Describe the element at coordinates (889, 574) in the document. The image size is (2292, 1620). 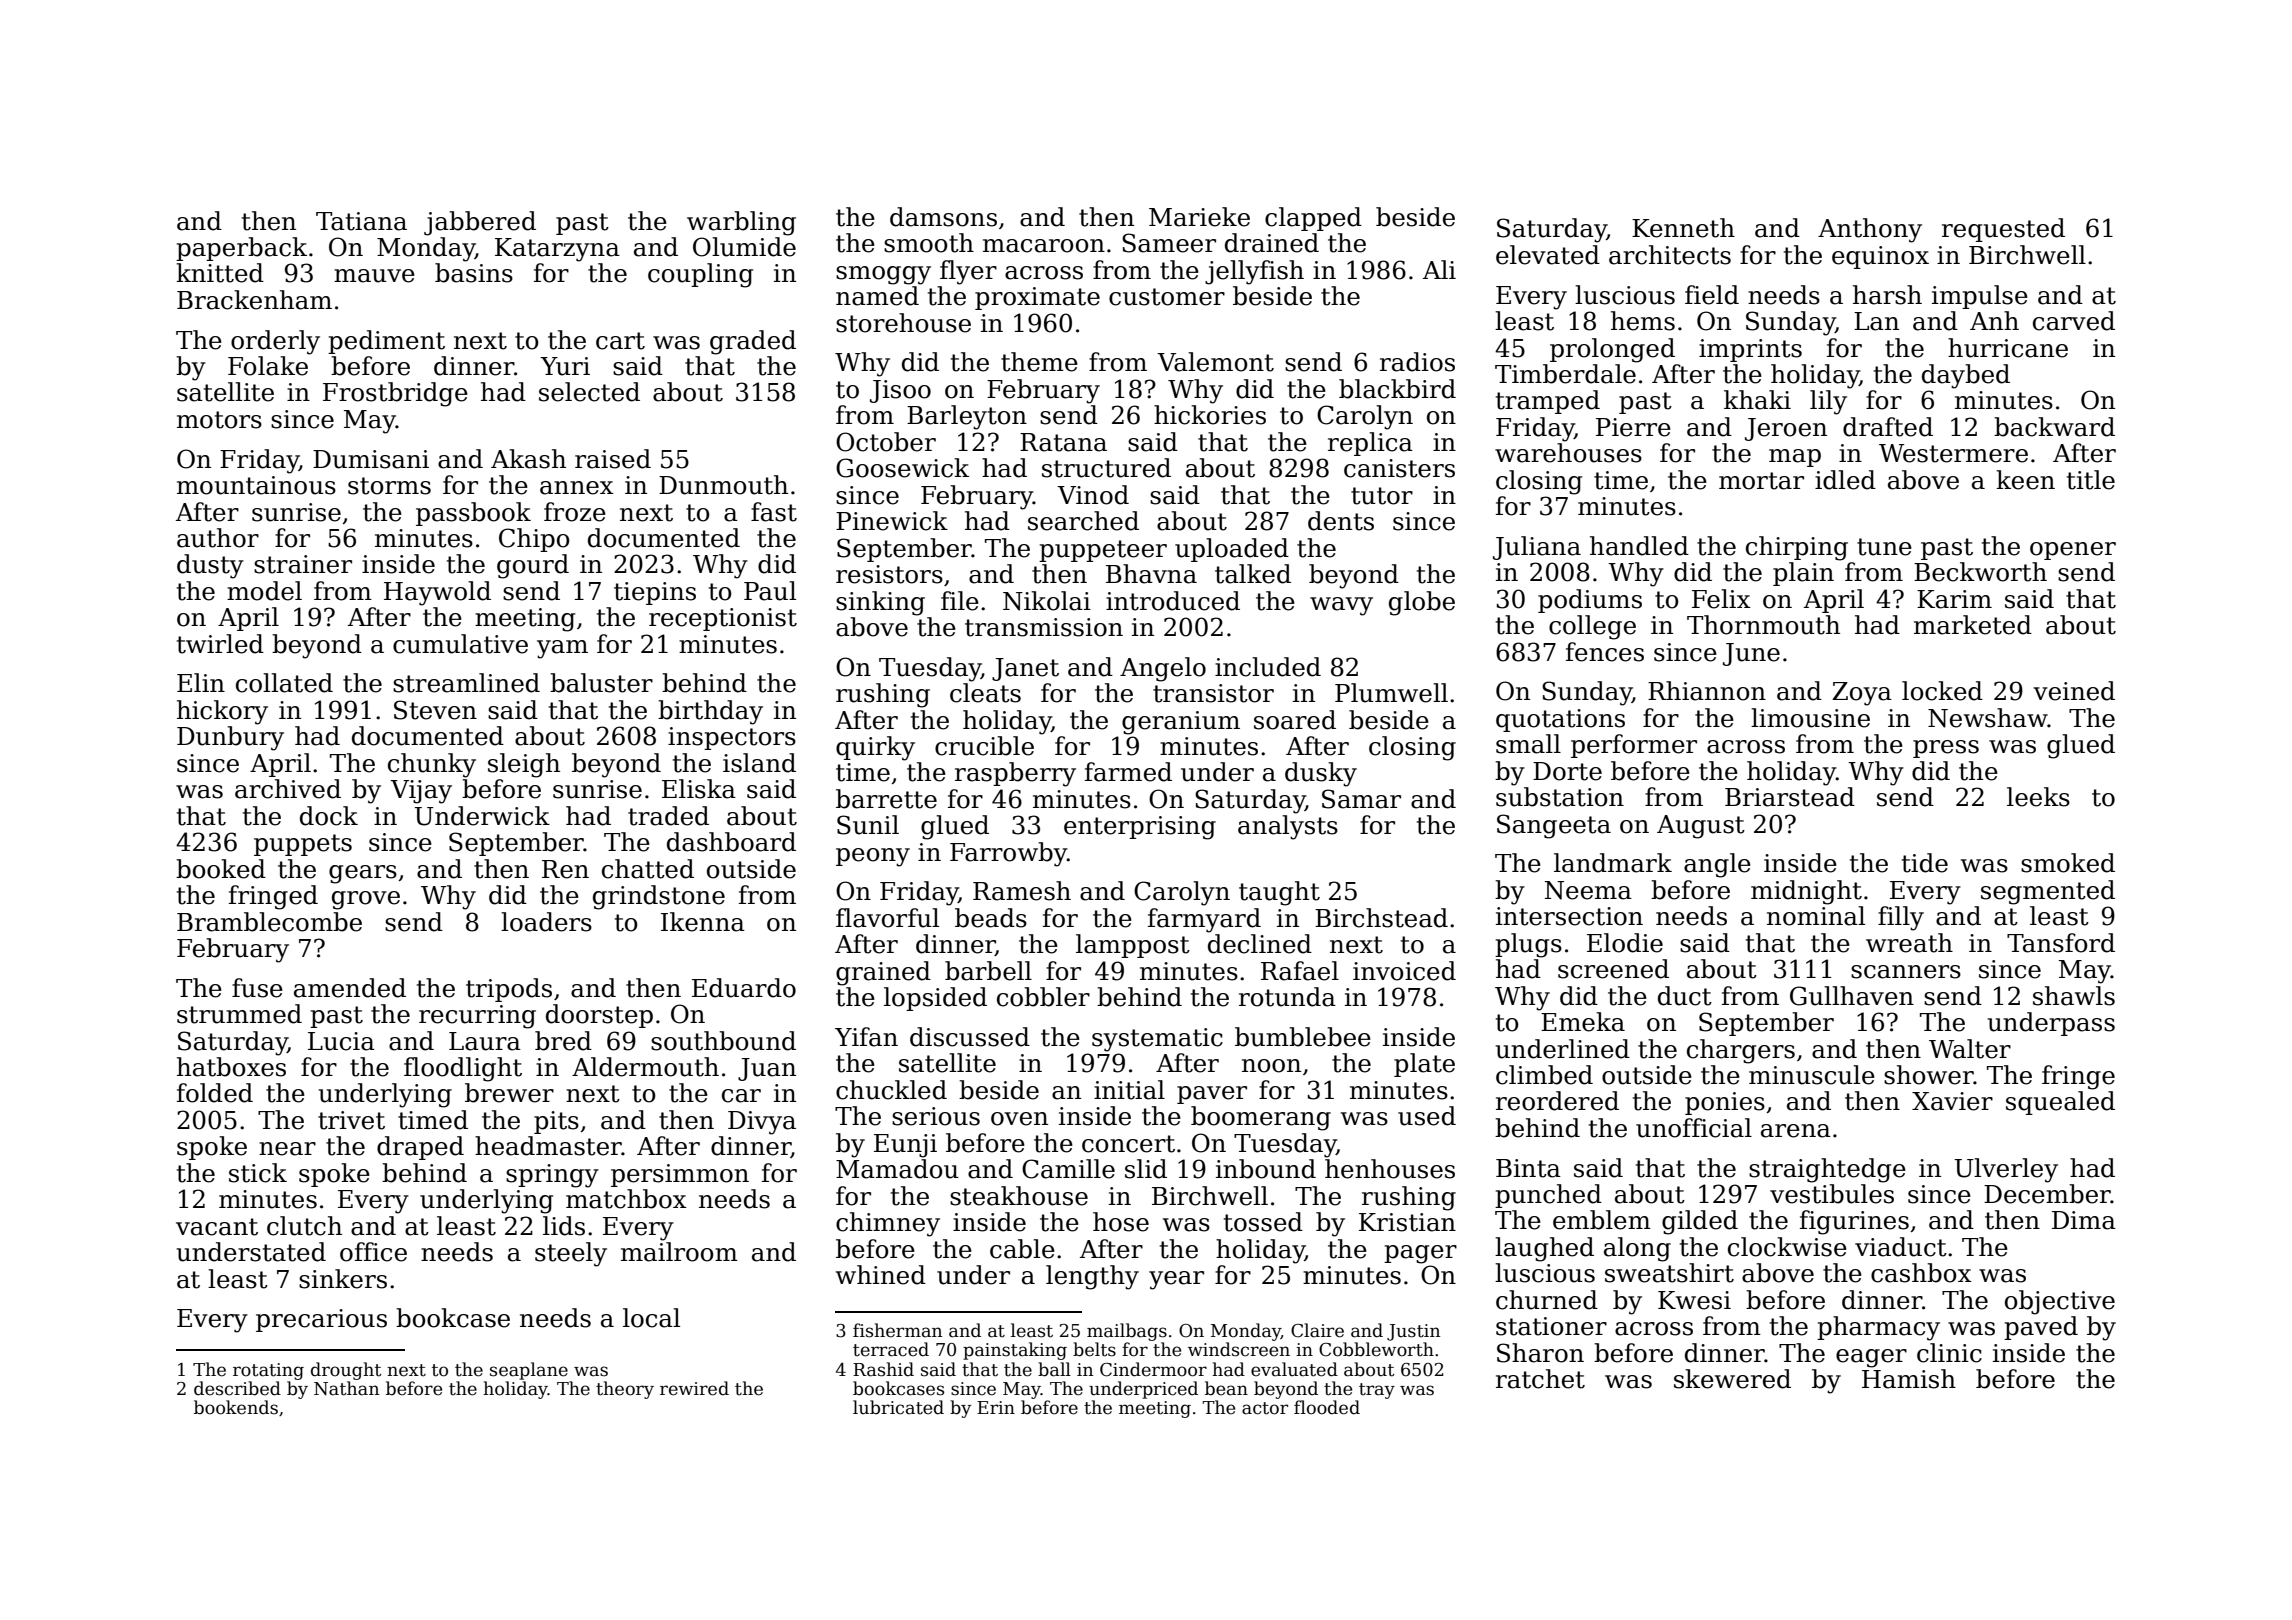
I see `resistors` at that location.
